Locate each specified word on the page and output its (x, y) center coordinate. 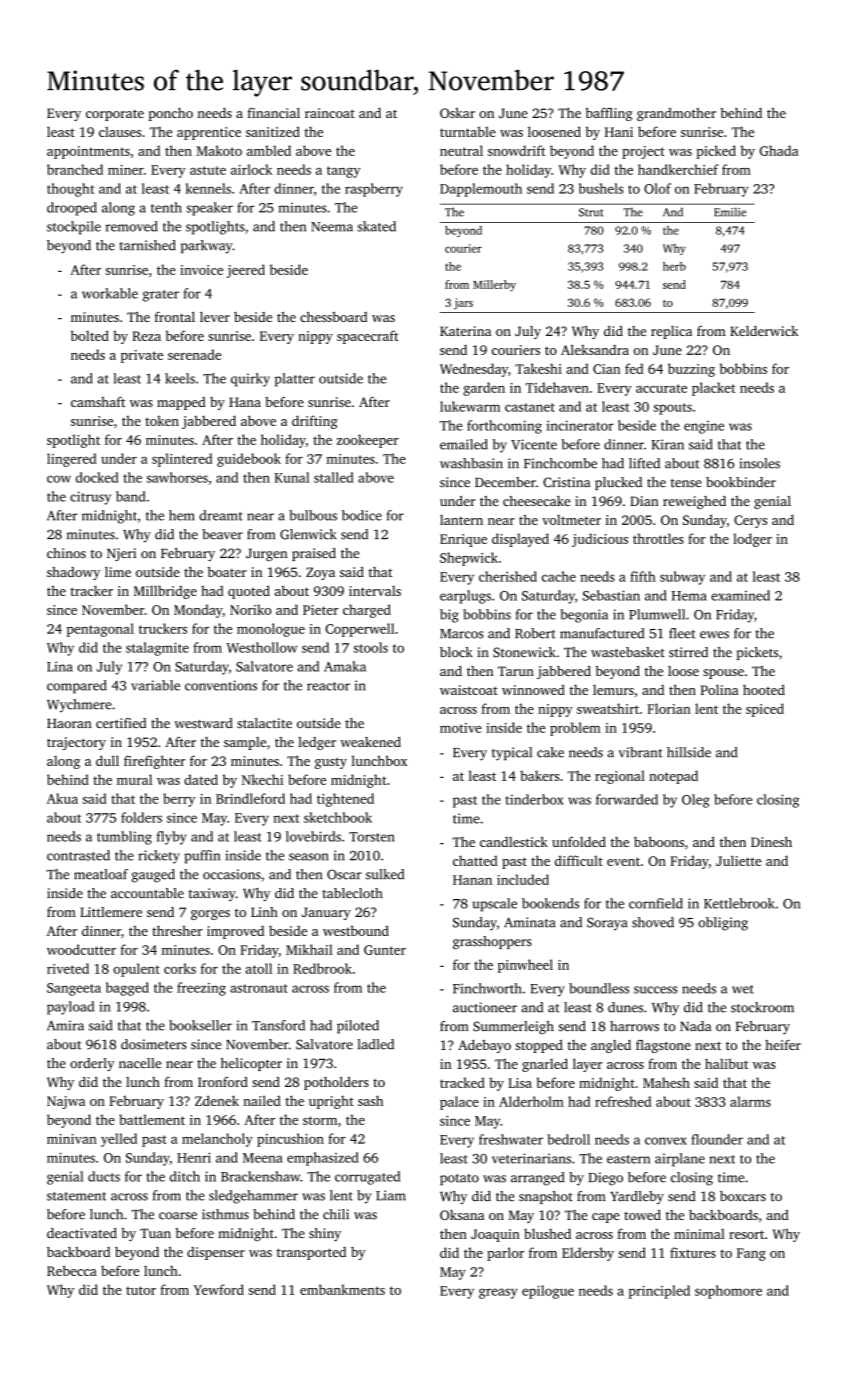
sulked (385, 874)
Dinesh (771, 841)
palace (459, 1103)
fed (634, 368)
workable (110, 293)
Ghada (779, 150)
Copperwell (359, 630)
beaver (222, 534)
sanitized (273, 131)
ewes (714, 635)
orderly (92, 1064)
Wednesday (474, 370)
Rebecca (72, 1270)
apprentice (209, 133)
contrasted (78, 855)
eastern (628, 1159)
